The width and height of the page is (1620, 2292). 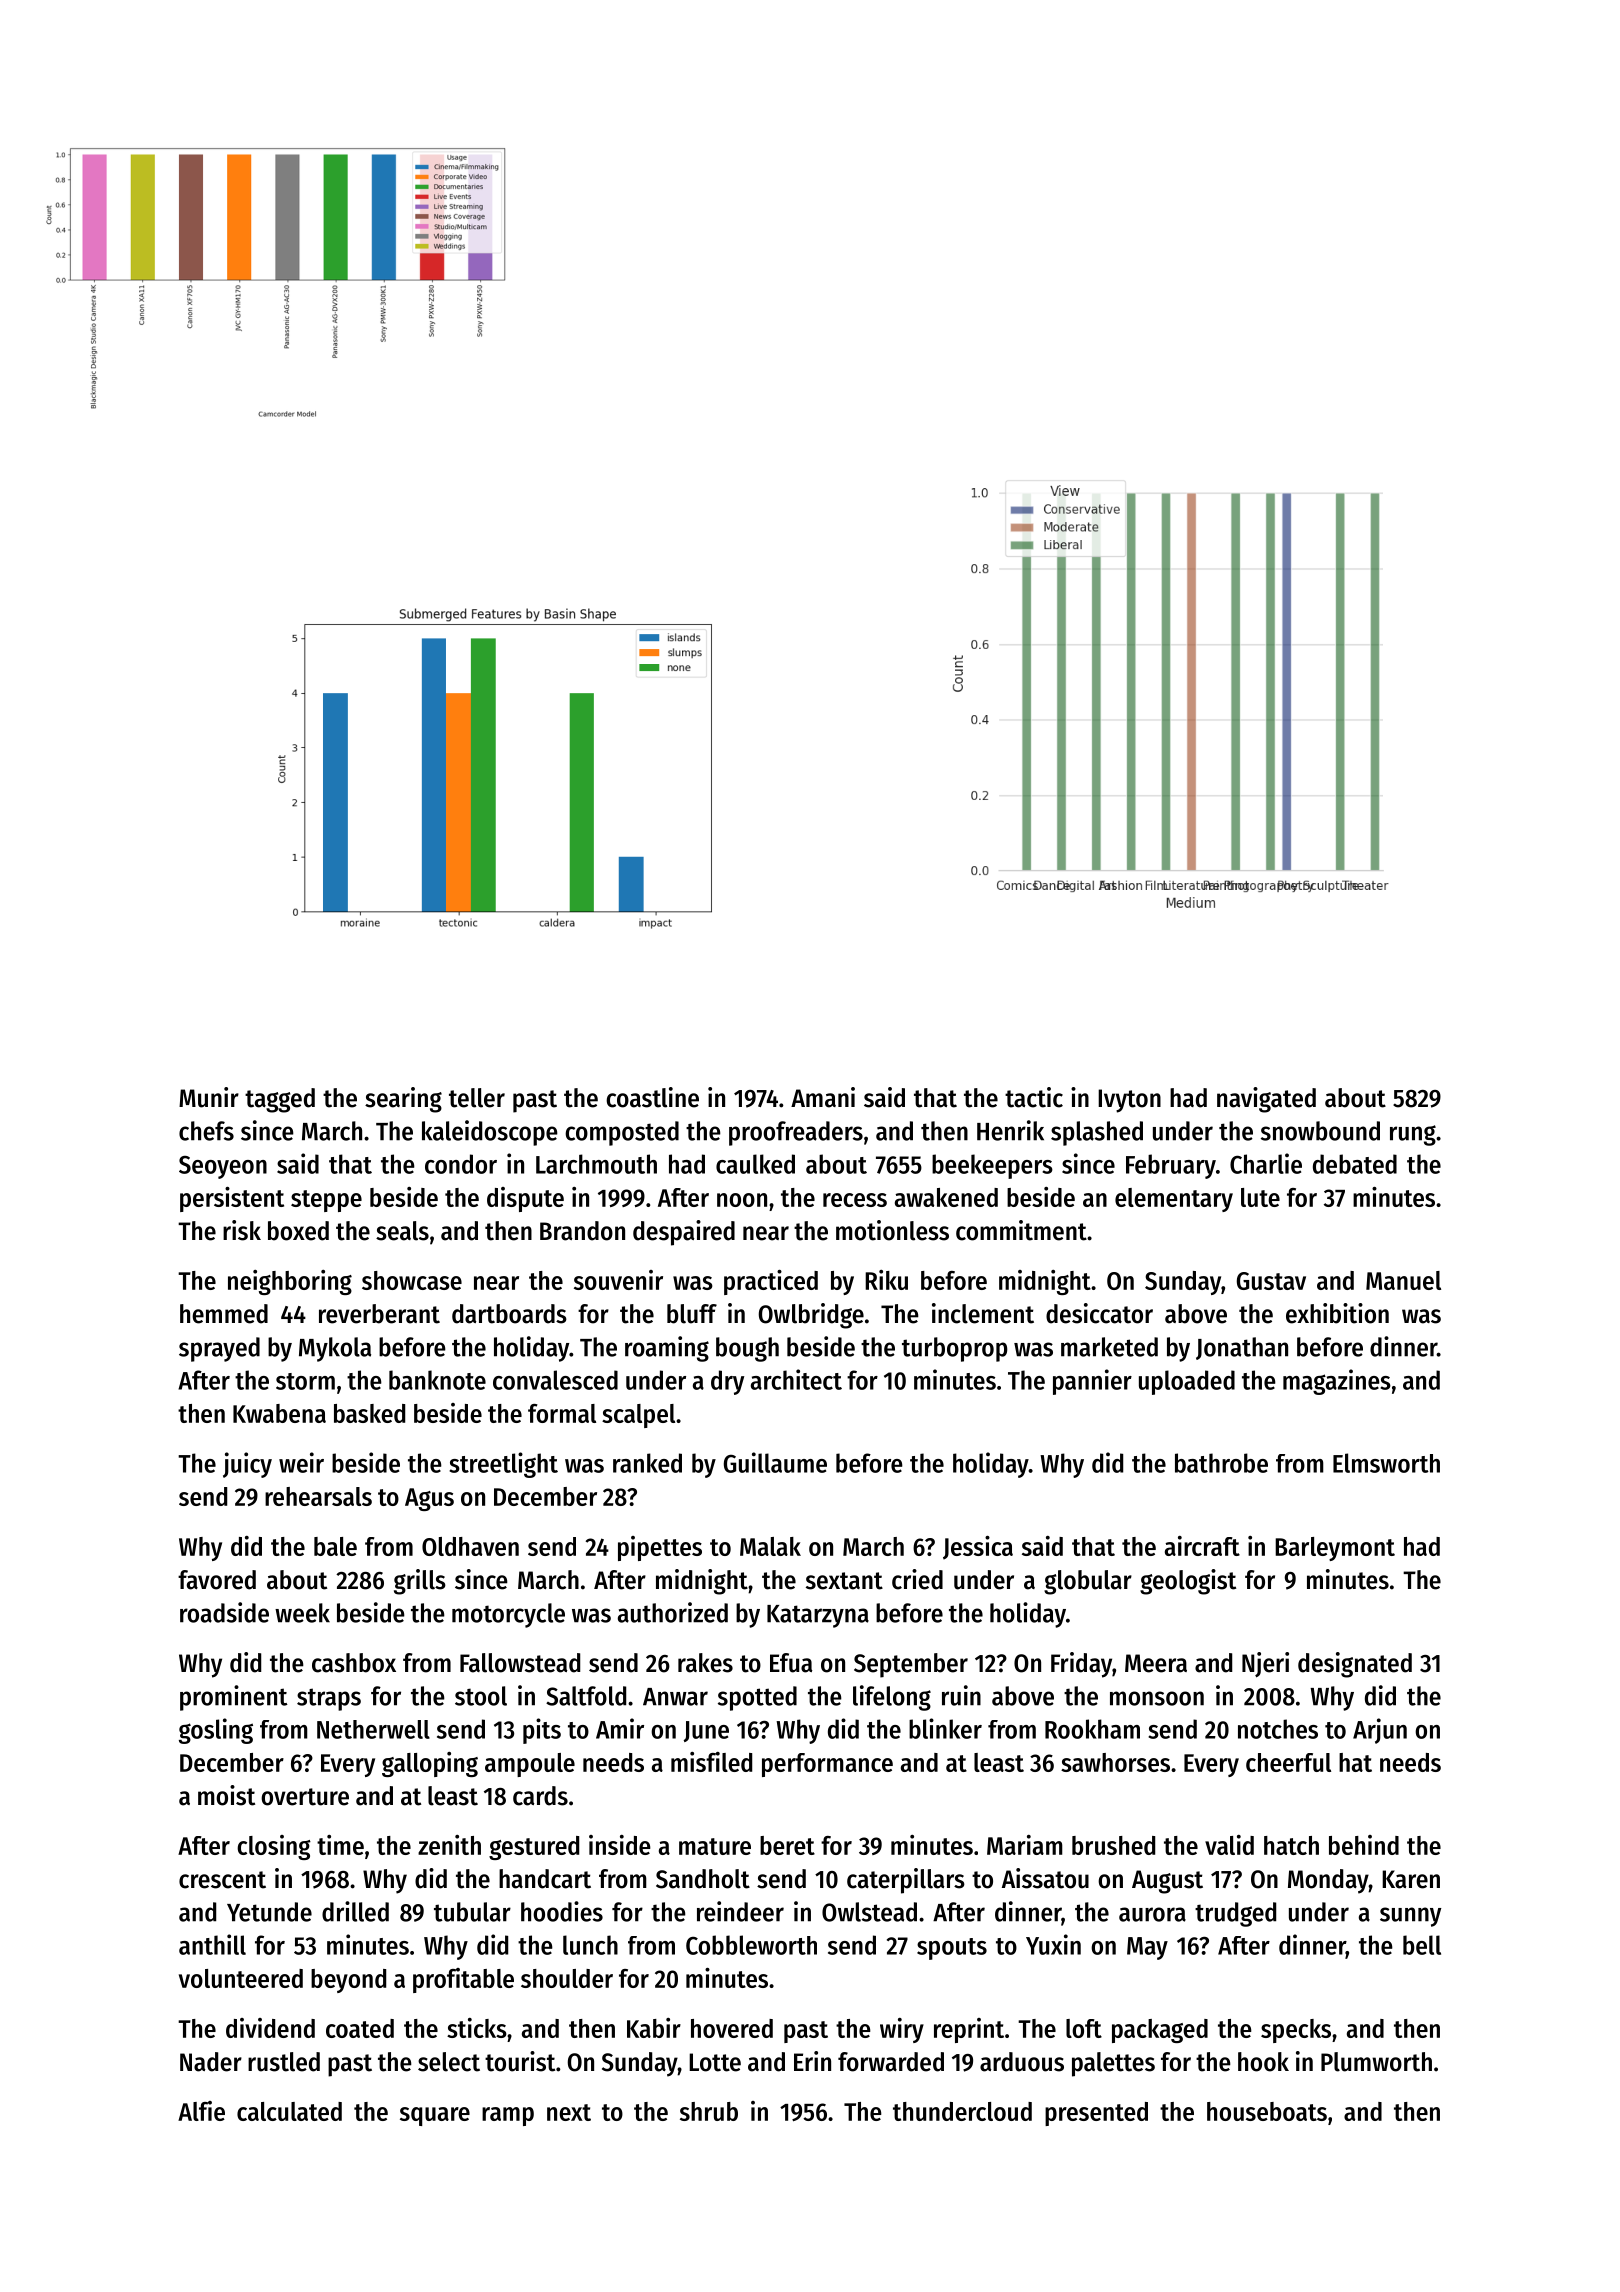 What do you see at coordinates (567, 1978) in the page?
I see `shoulder` at bounding box center [567, 1978].
